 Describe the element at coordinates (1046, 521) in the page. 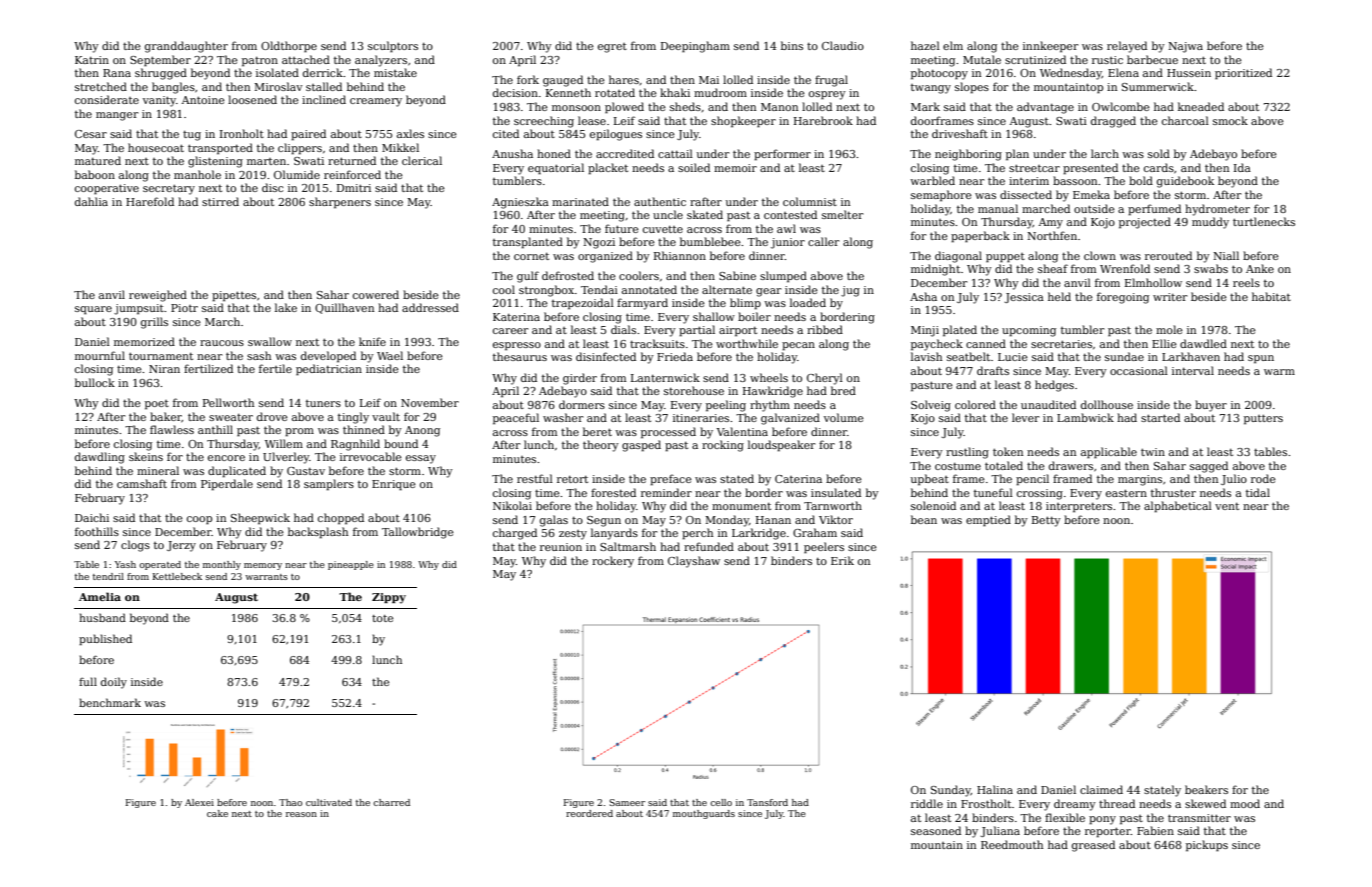

I see `Betty` at that location.
